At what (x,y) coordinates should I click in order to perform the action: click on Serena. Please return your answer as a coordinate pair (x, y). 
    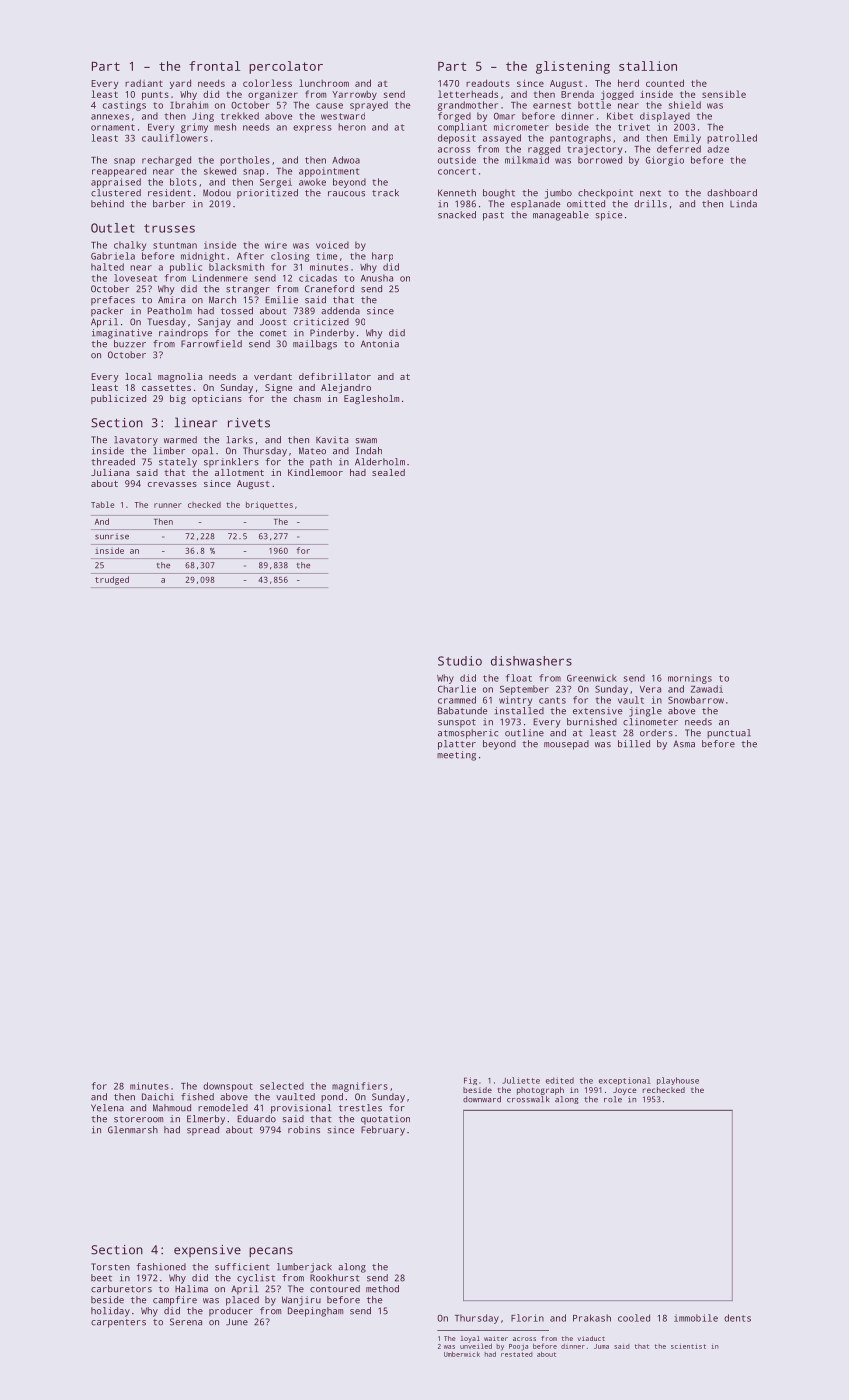
    Looking at the image, I should click on (186, 1322).
